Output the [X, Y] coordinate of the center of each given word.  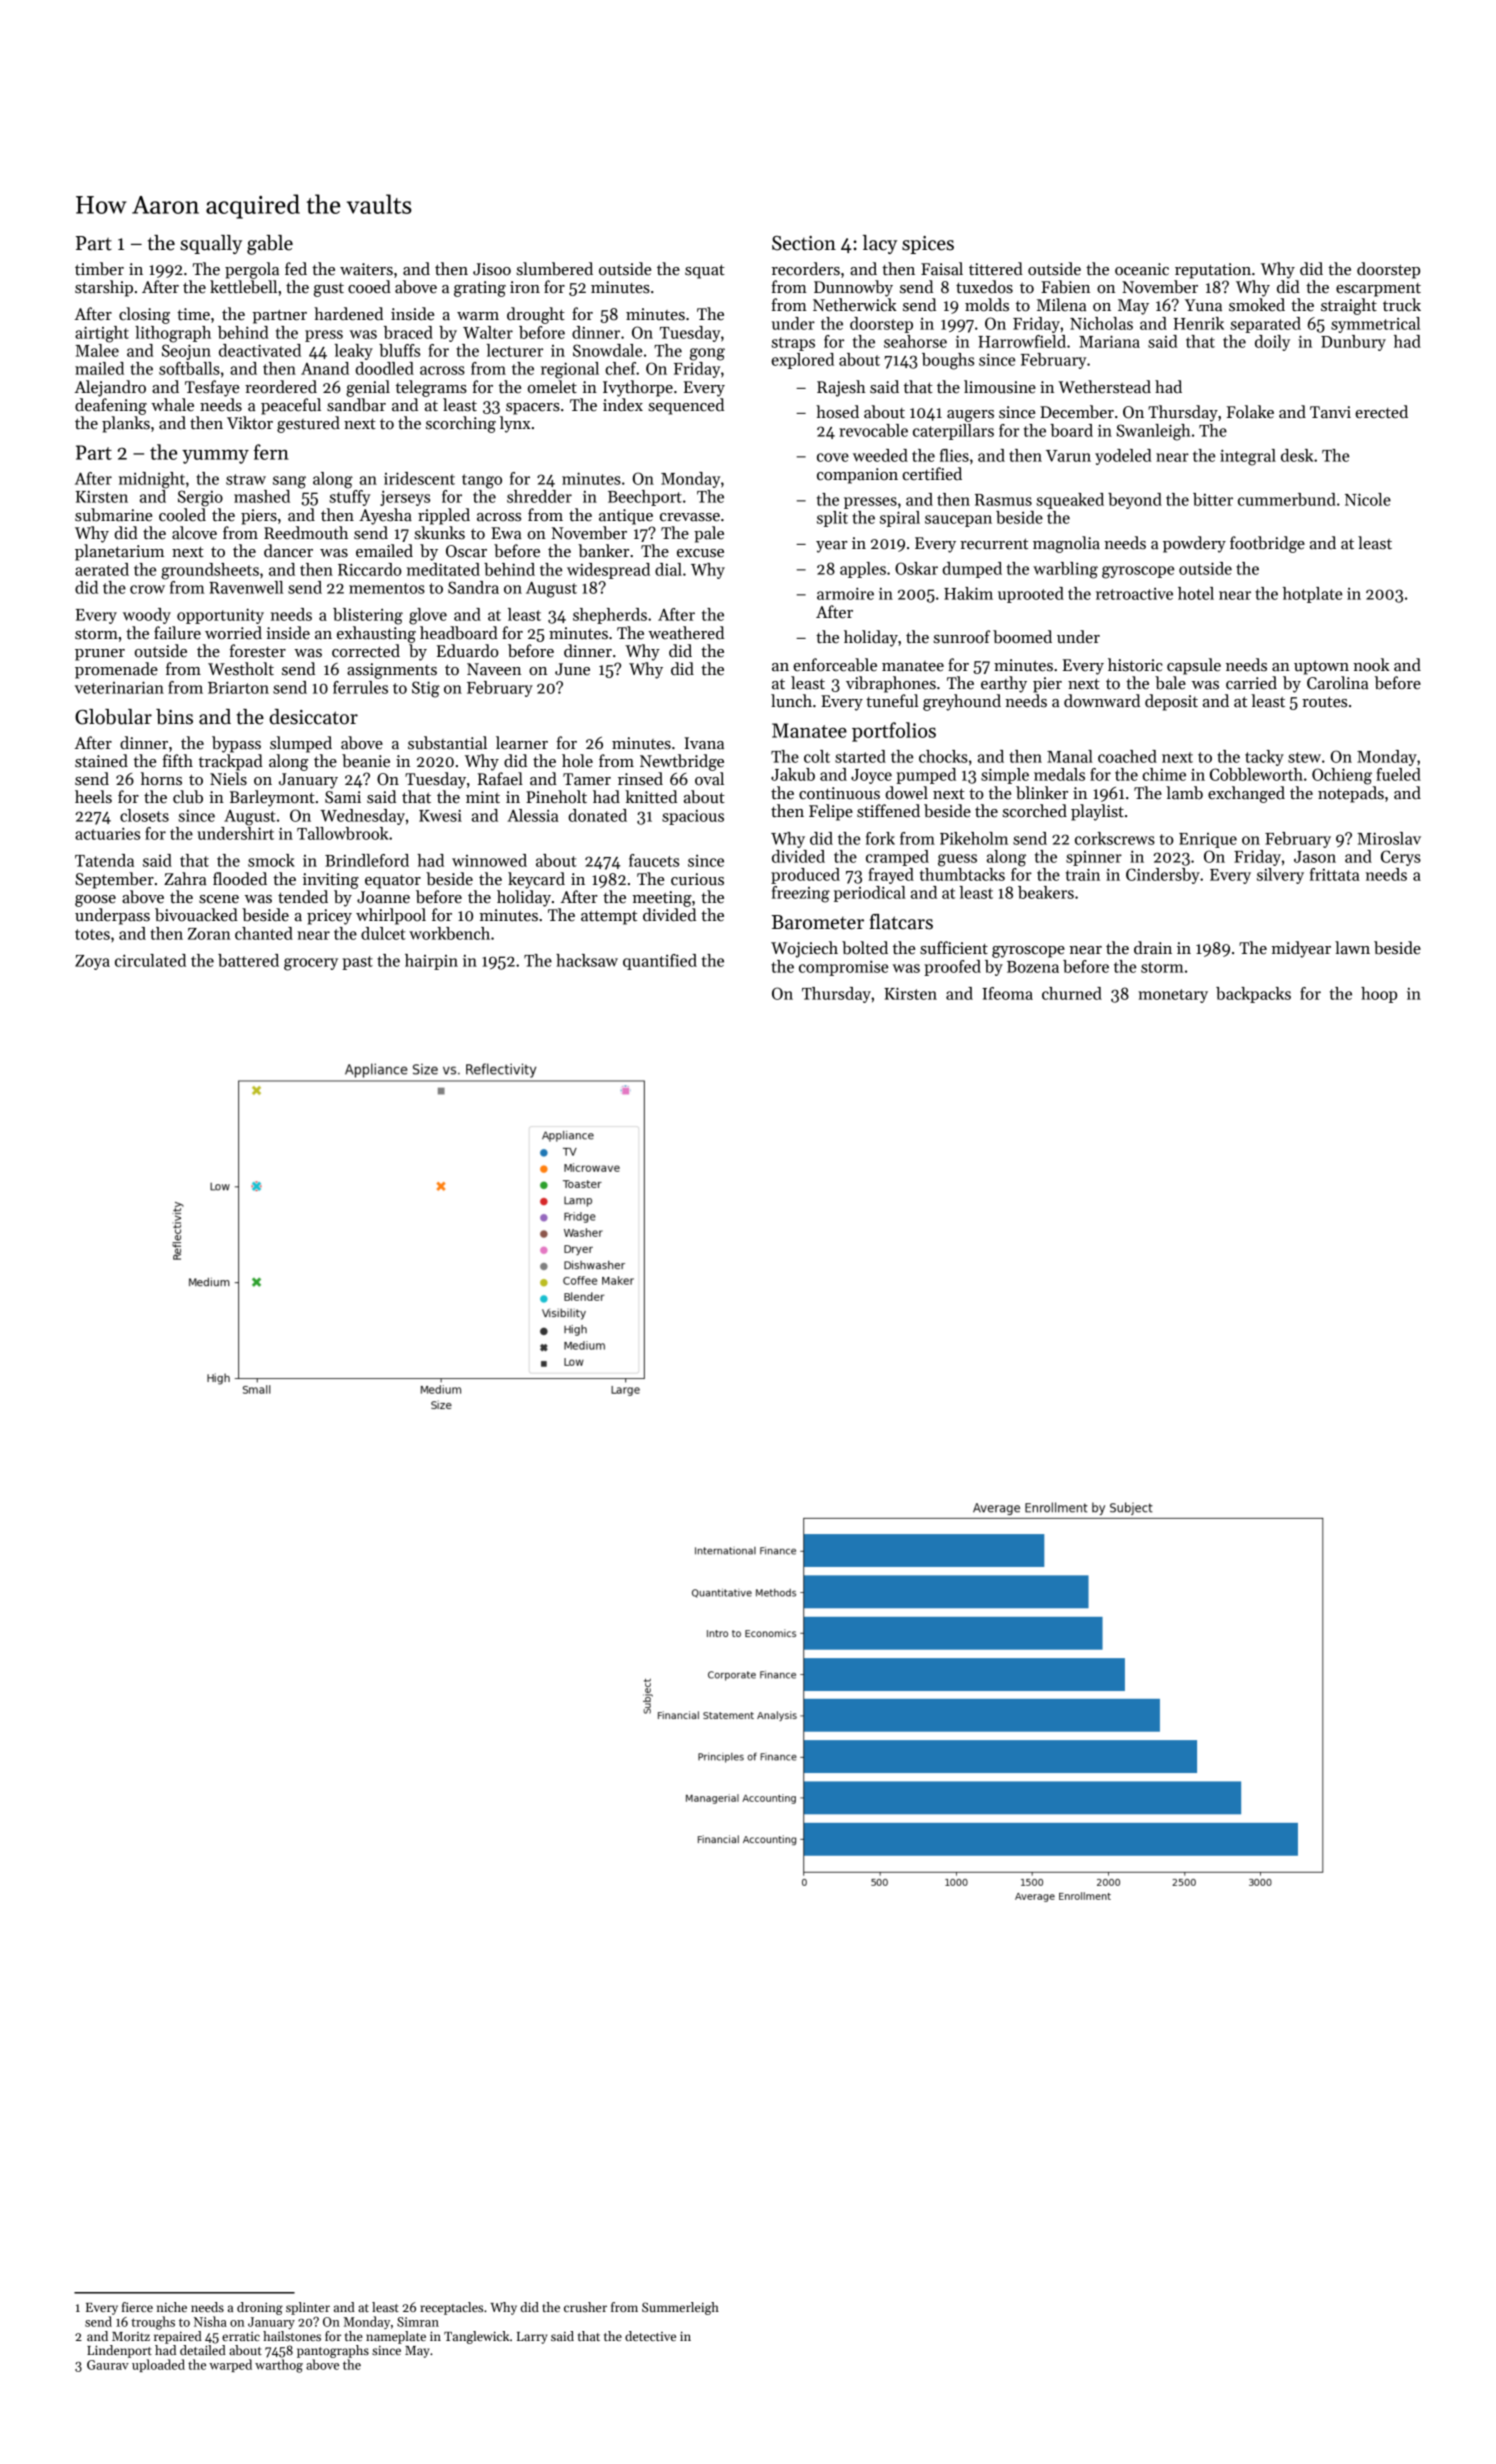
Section [804, 243]
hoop [1379, 995]
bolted [865, 948]
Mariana [1109, 341]
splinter [308, 2308]
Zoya [92, 962]
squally [211, 244]
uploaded [158, 2365]
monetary [1173, 996]
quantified [660, 962]
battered [248, 960]
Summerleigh [680, 2308]
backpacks [1253, 995]
